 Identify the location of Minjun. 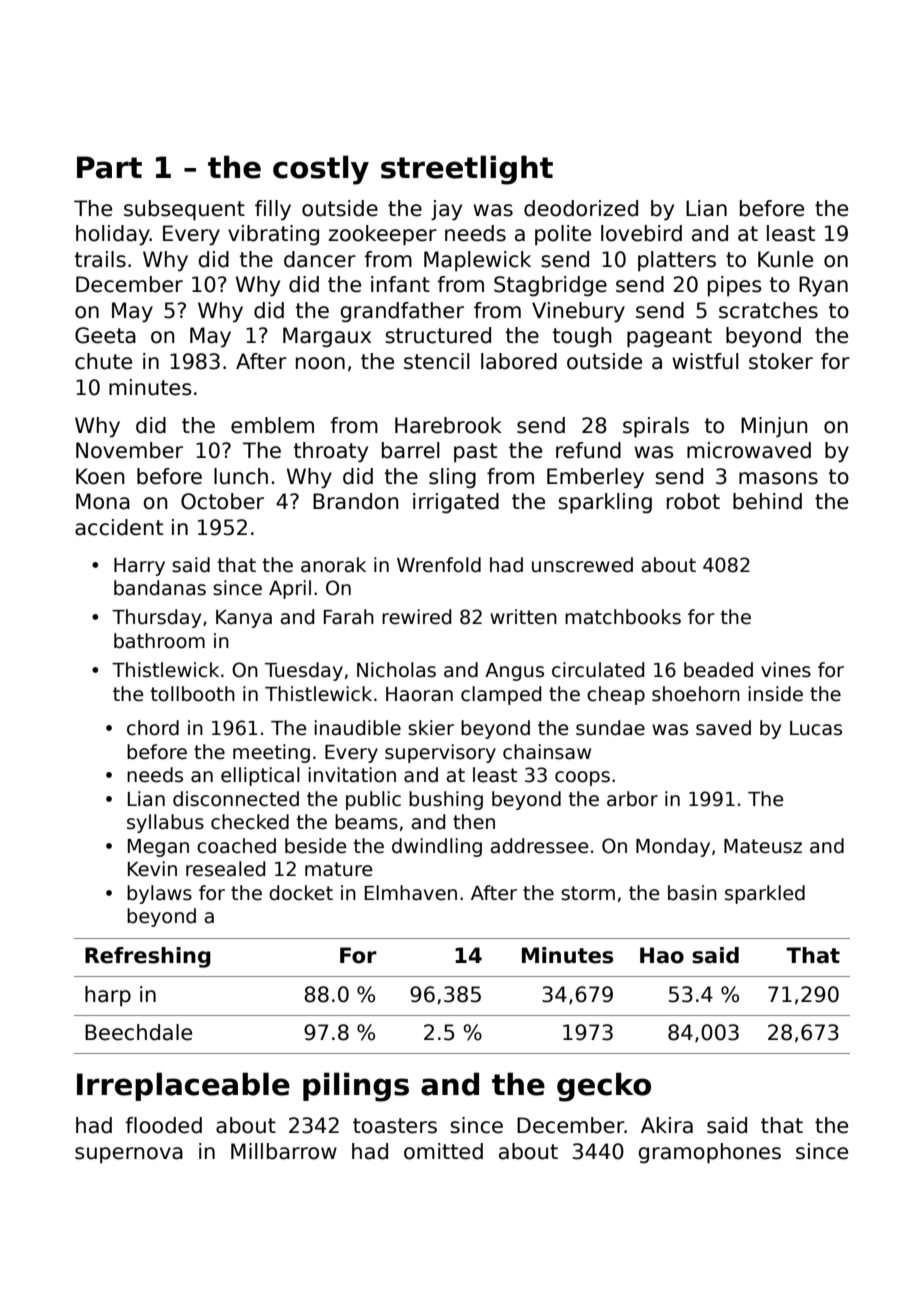
(774, 427).
